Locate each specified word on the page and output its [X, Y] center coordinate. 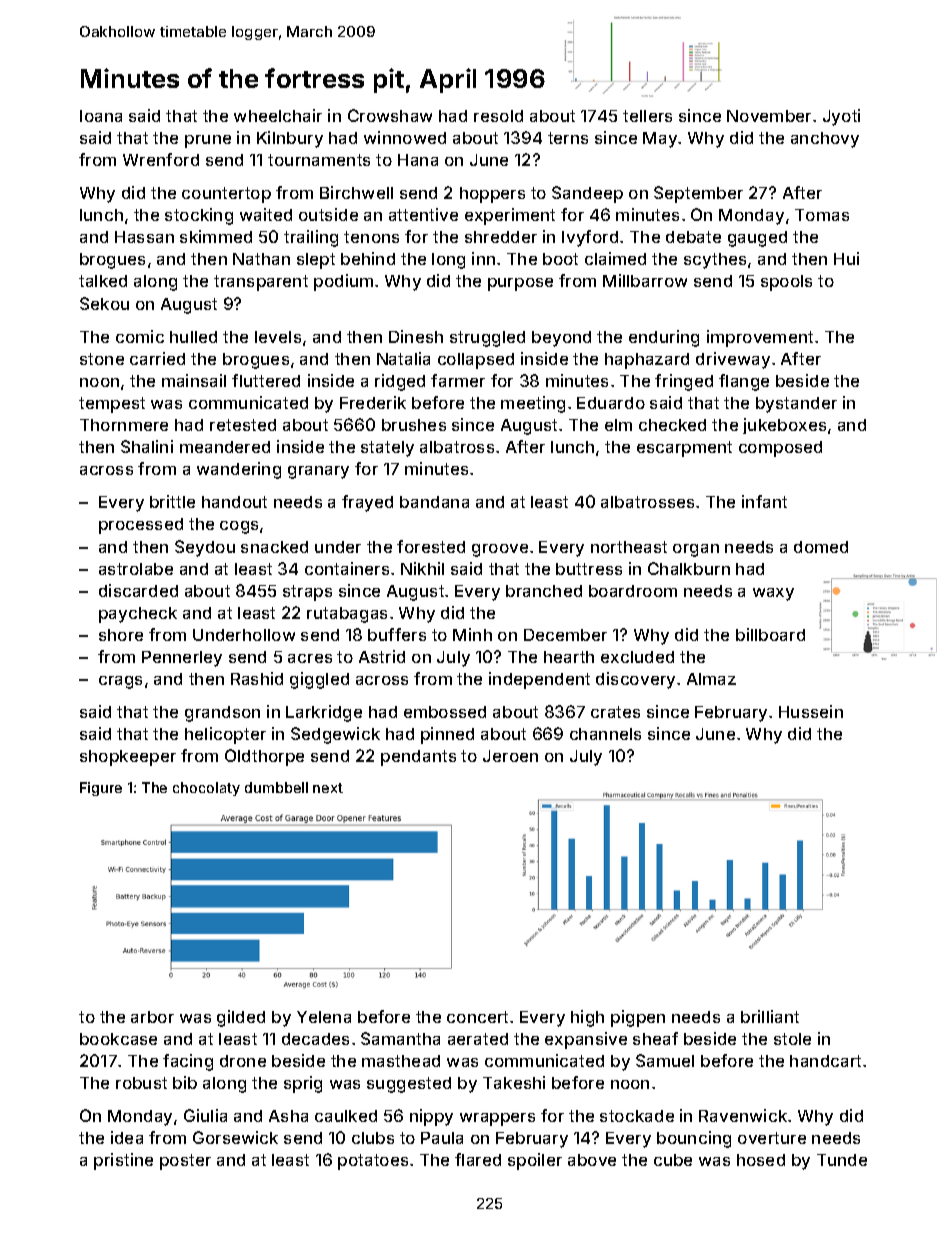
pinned [447, 735]
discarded [138, 590]
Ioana [101, 116]
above [592, 1160]
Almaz [711, 679]
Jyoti [841, 117]
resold [498, 116]
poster [185, 1162]
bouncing [694, 1139]
